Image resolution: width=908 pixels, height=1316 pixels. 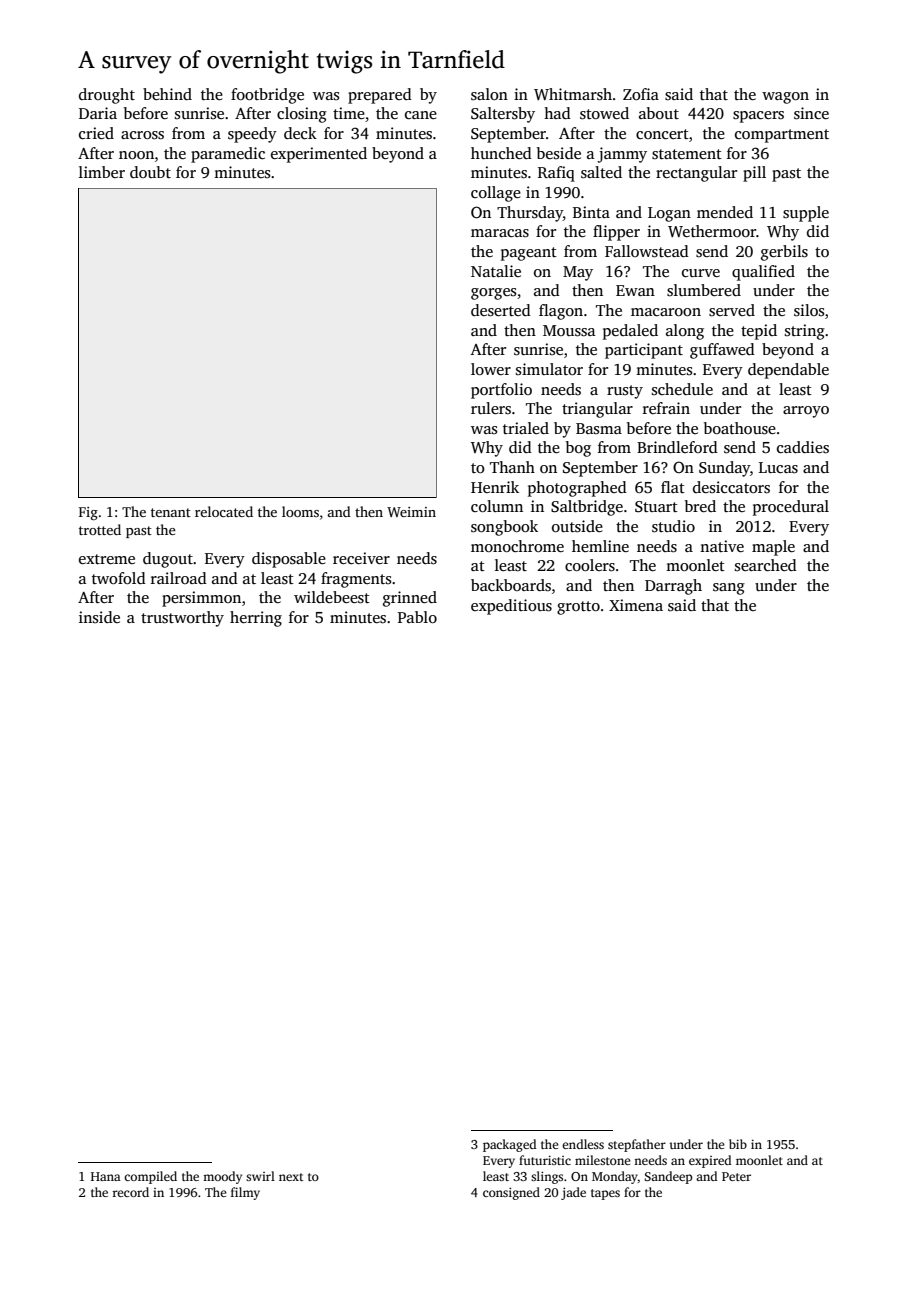 What do you see at coordinates (300, 511) in the screenshot?
I see `looms` at bounding box center [300, 511].
